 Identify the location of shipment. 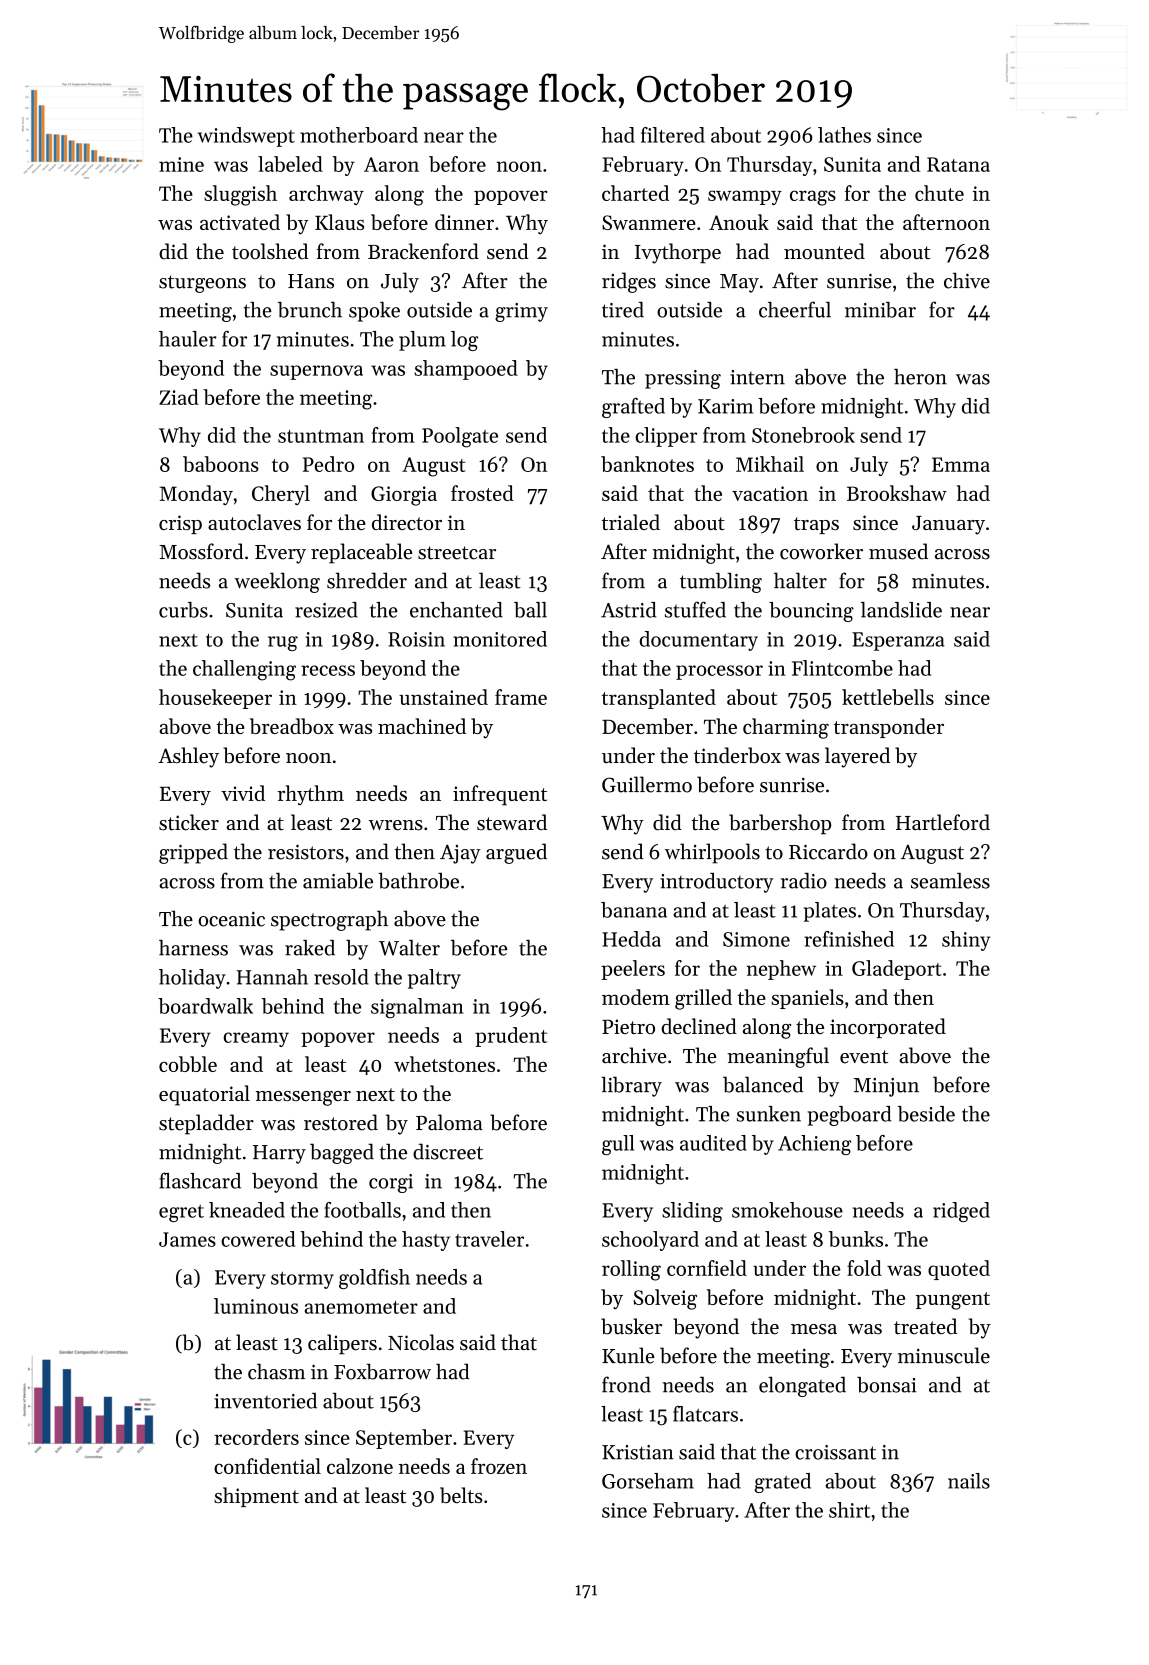
(256, 1497).
